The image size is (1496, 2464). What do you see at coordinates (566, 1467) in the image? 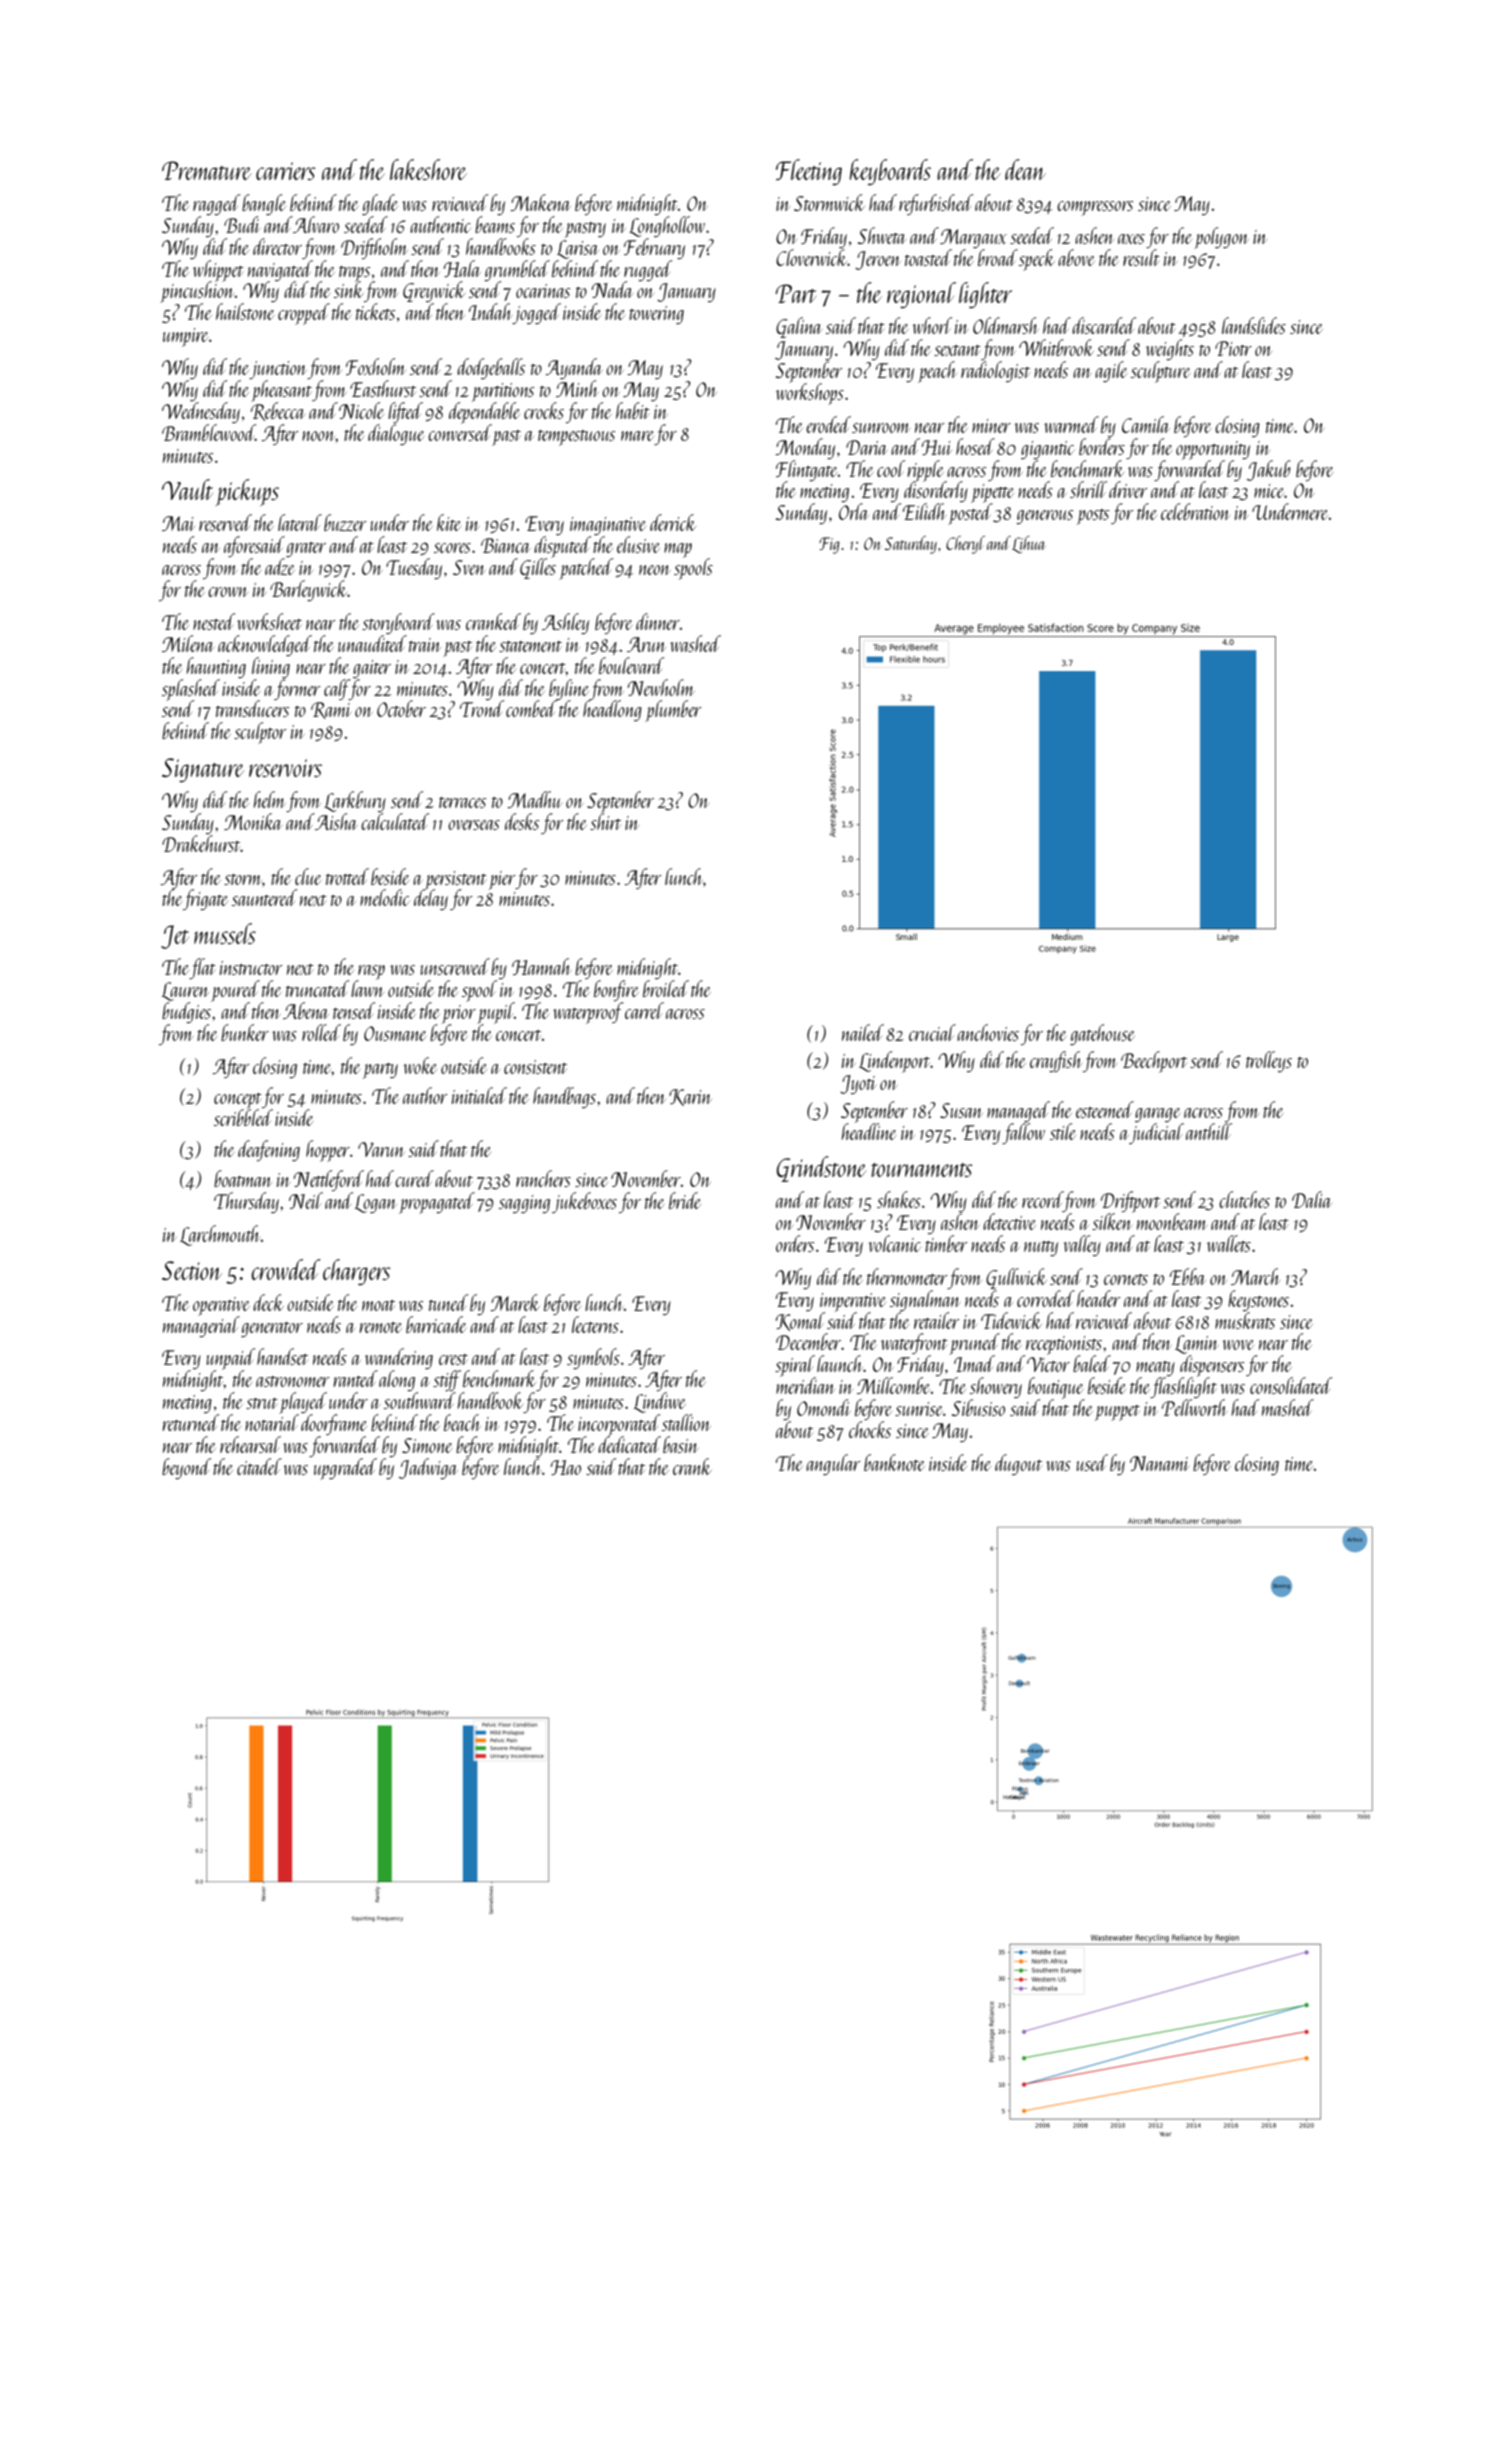
I see `Hao` at bounding box center [566, 1467].
